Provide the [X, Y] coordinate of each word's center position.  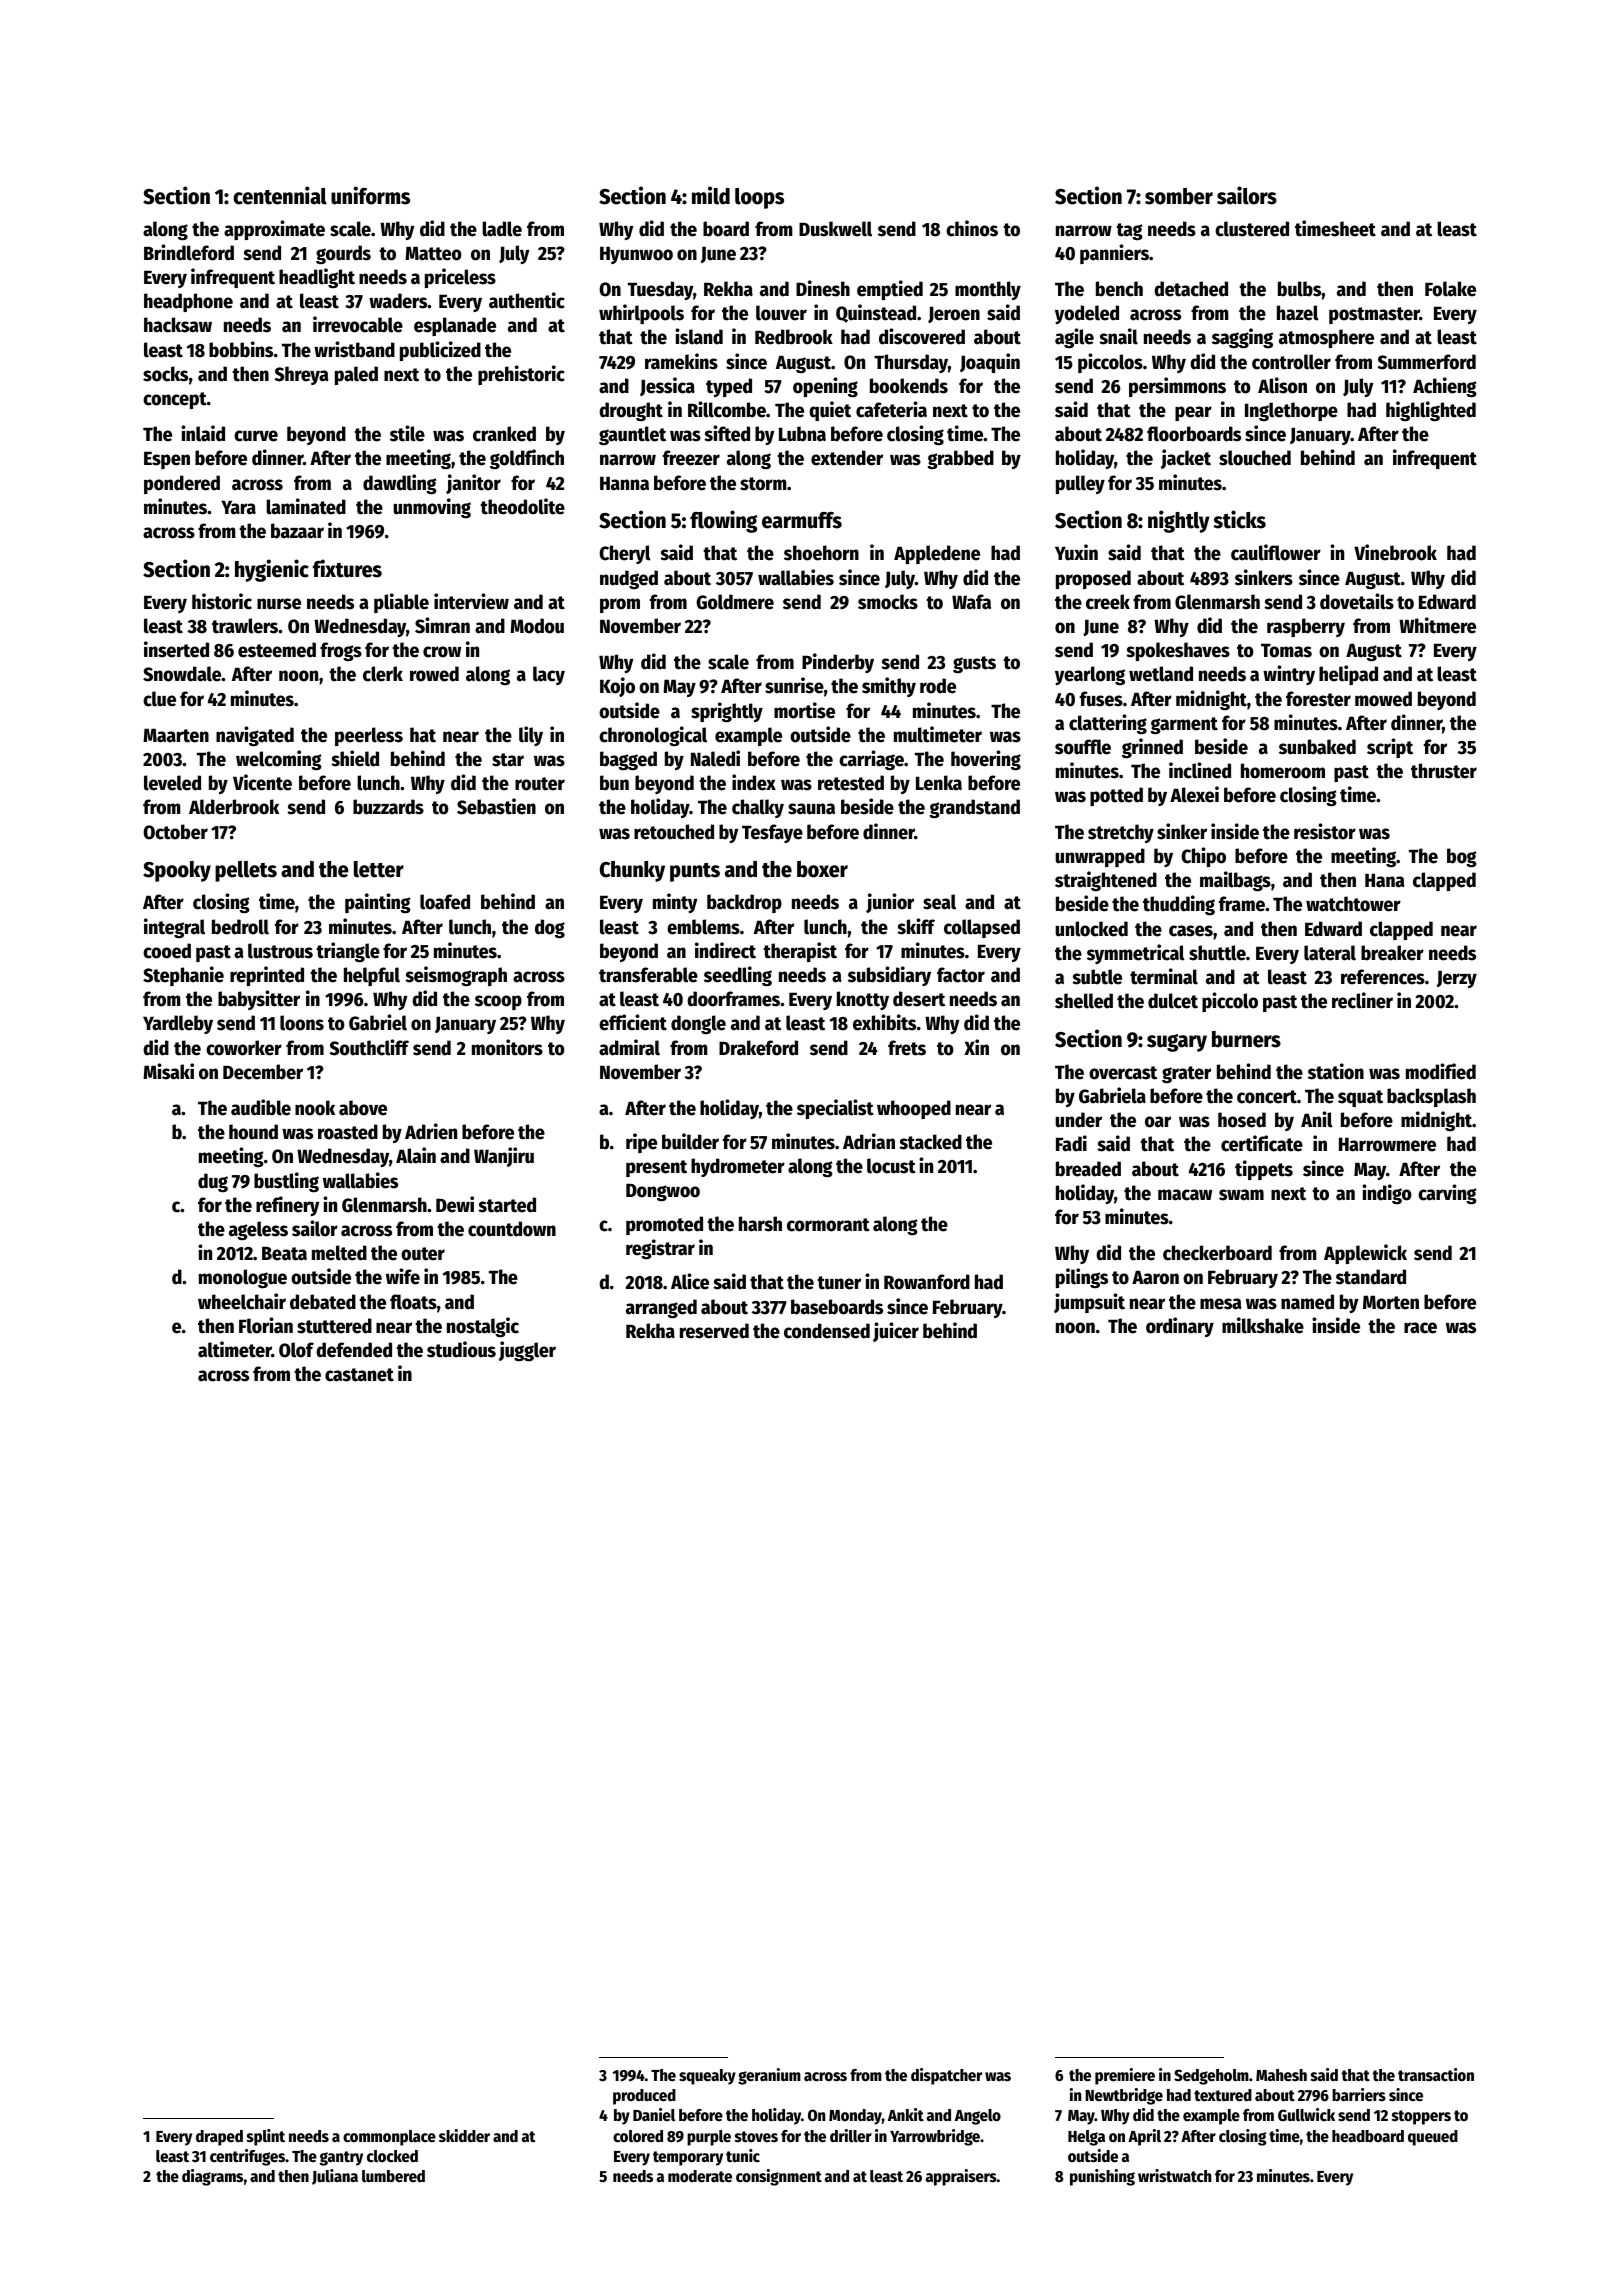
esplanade [455, 326]
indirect [725, 950]
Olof [296, 1350]
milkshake [1263, 1325]
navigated [255, 736]
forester [1318, 699]
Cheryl [625, 554]
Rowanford [927, 1282]
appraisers [961, 2177]
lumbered [393, 2176]
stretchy [1121, 833]
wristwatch [1174, 2176]
